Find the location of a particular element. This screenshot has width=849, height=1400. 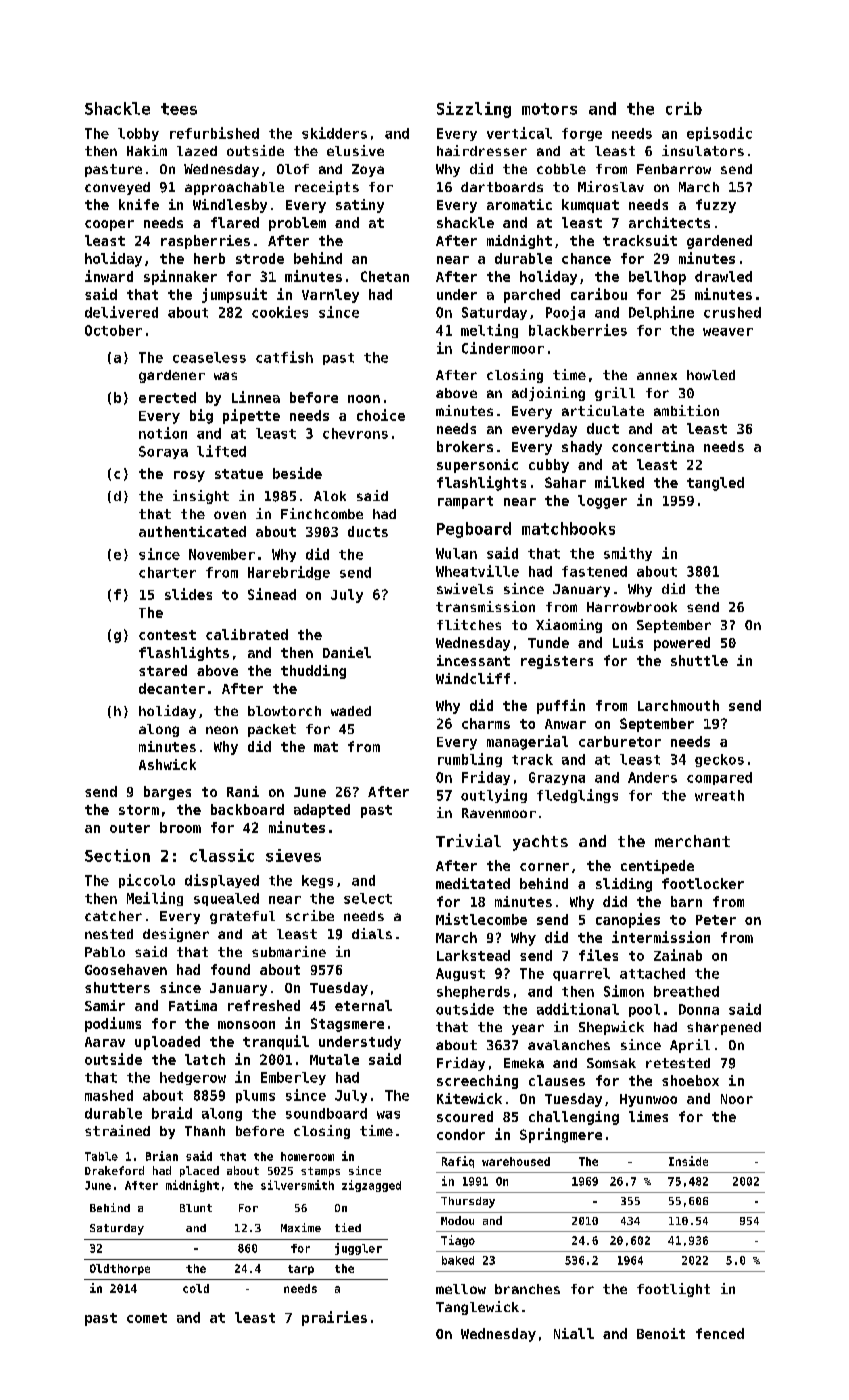

Inside is located at coordinates (688, 1161).
